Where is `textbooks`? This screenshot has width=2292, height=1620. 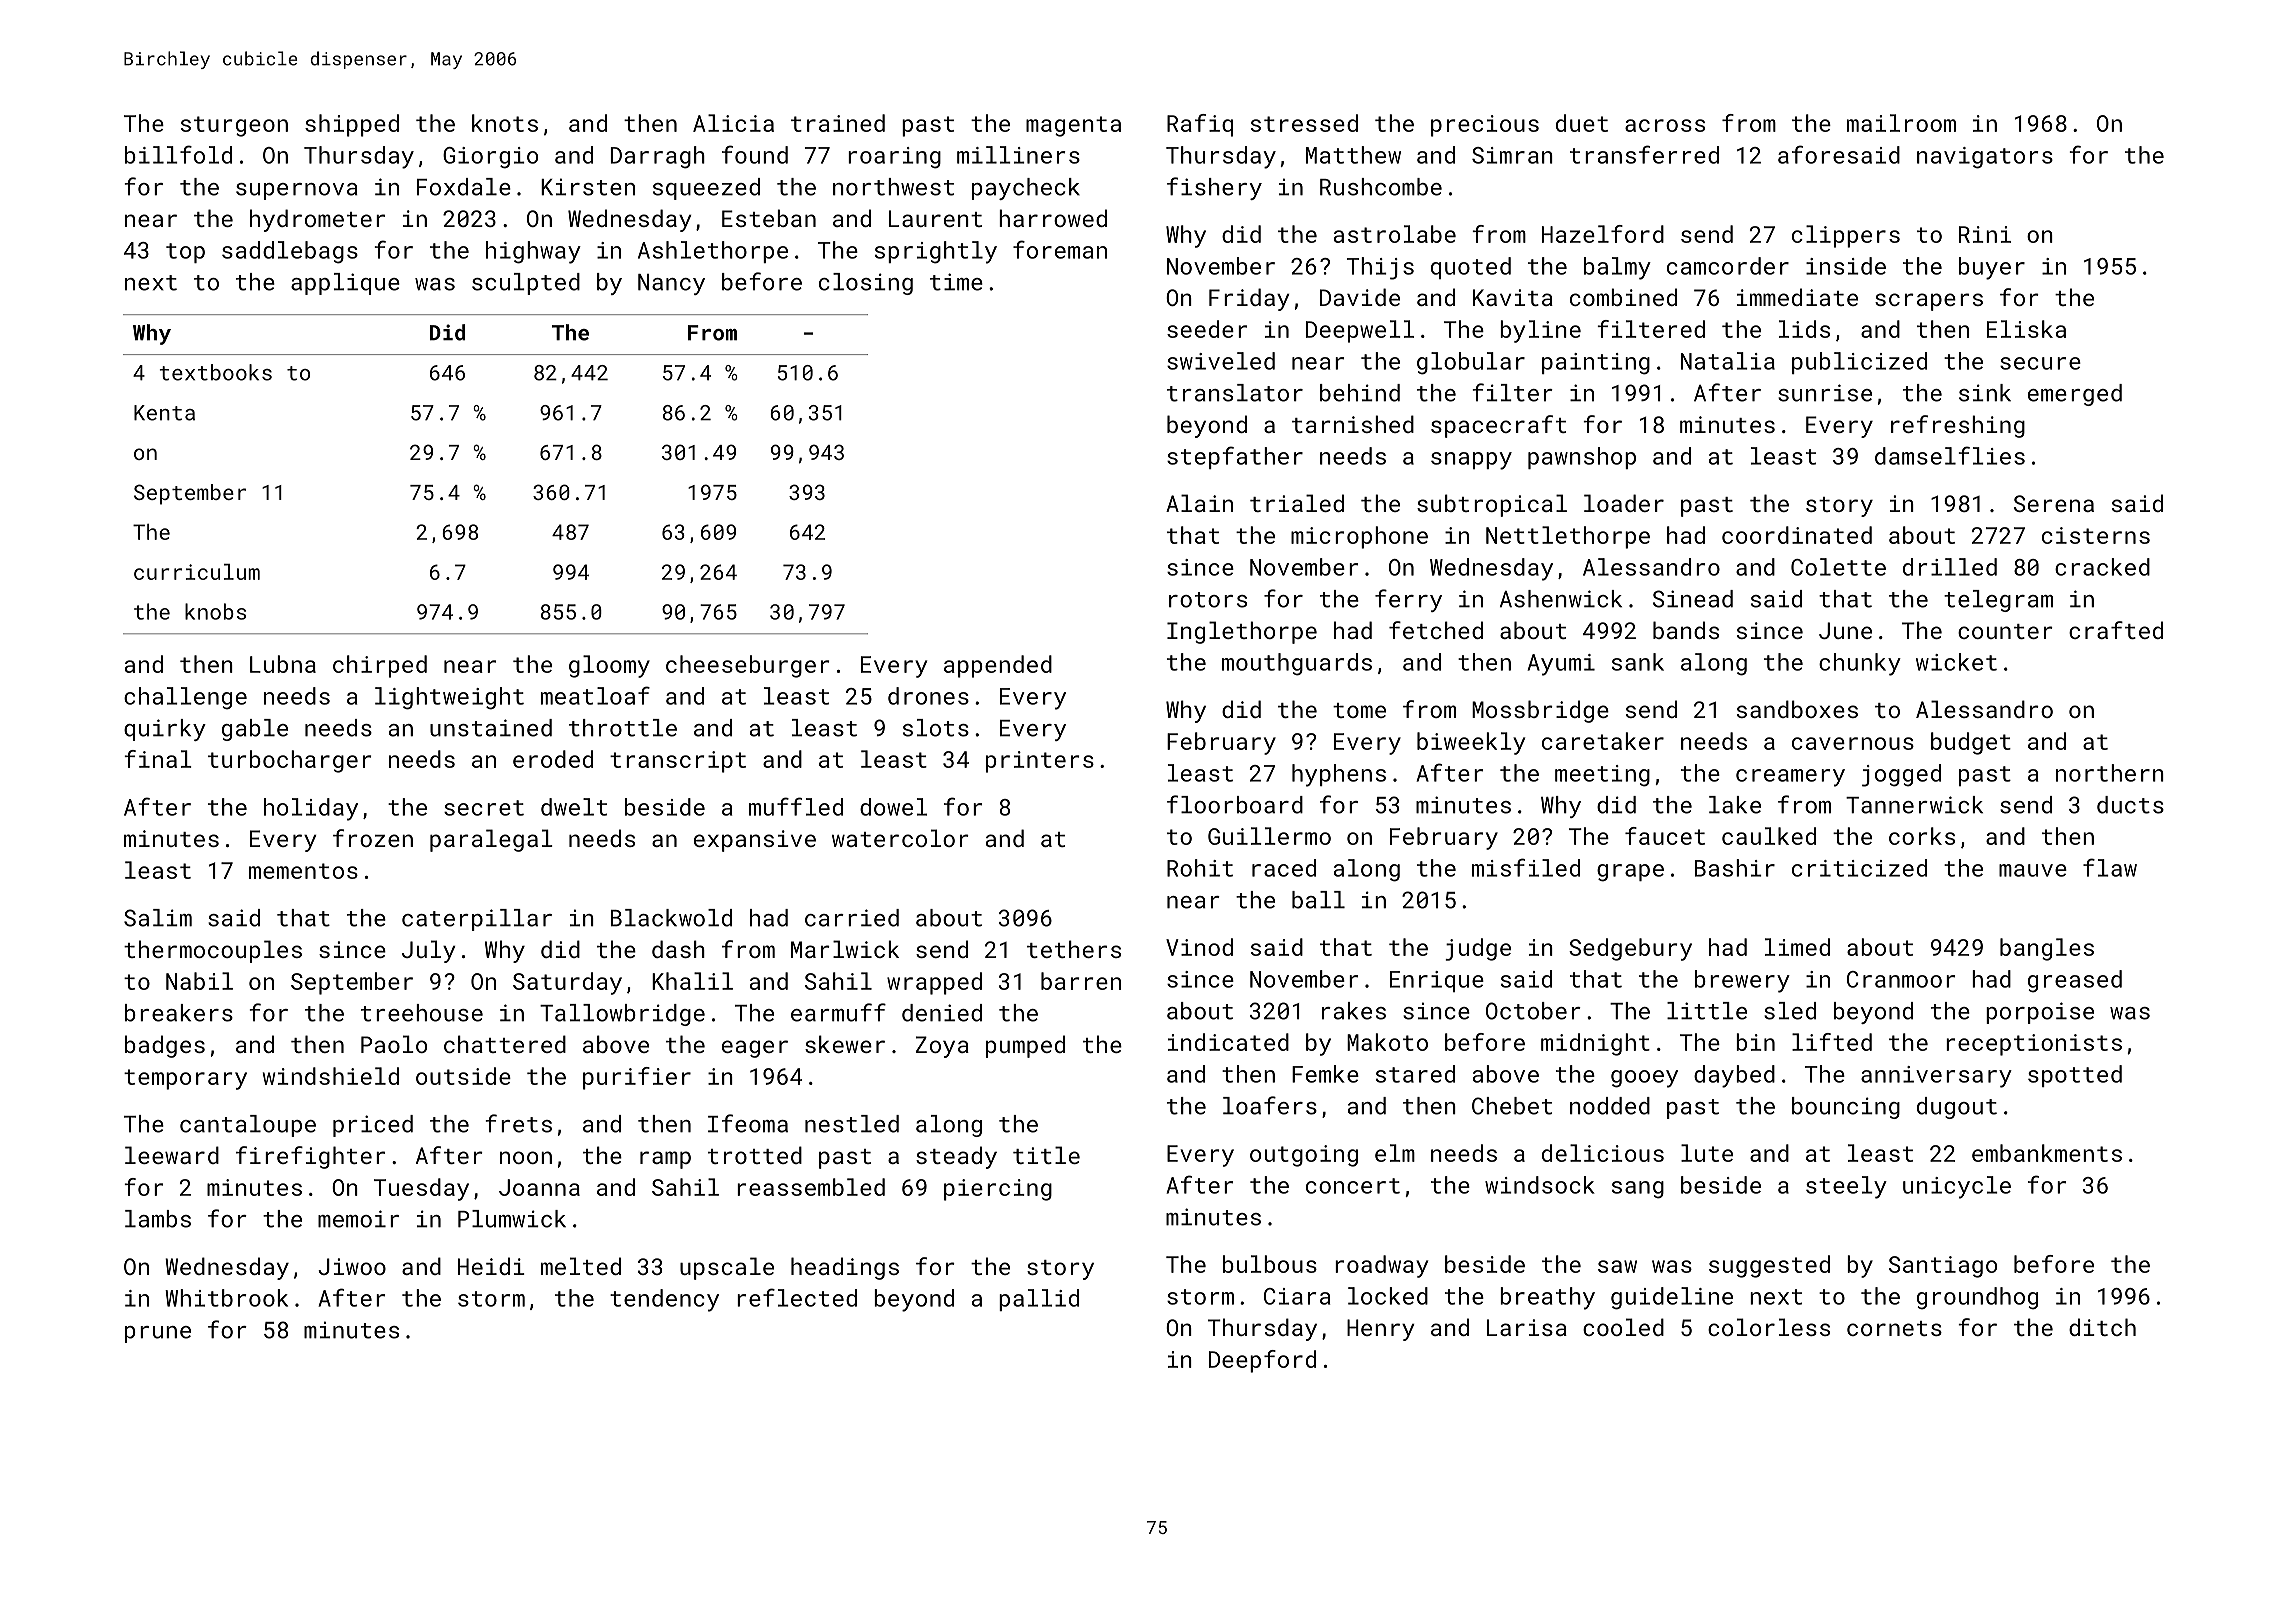
textbooks is located at coordinates (215, 372).
